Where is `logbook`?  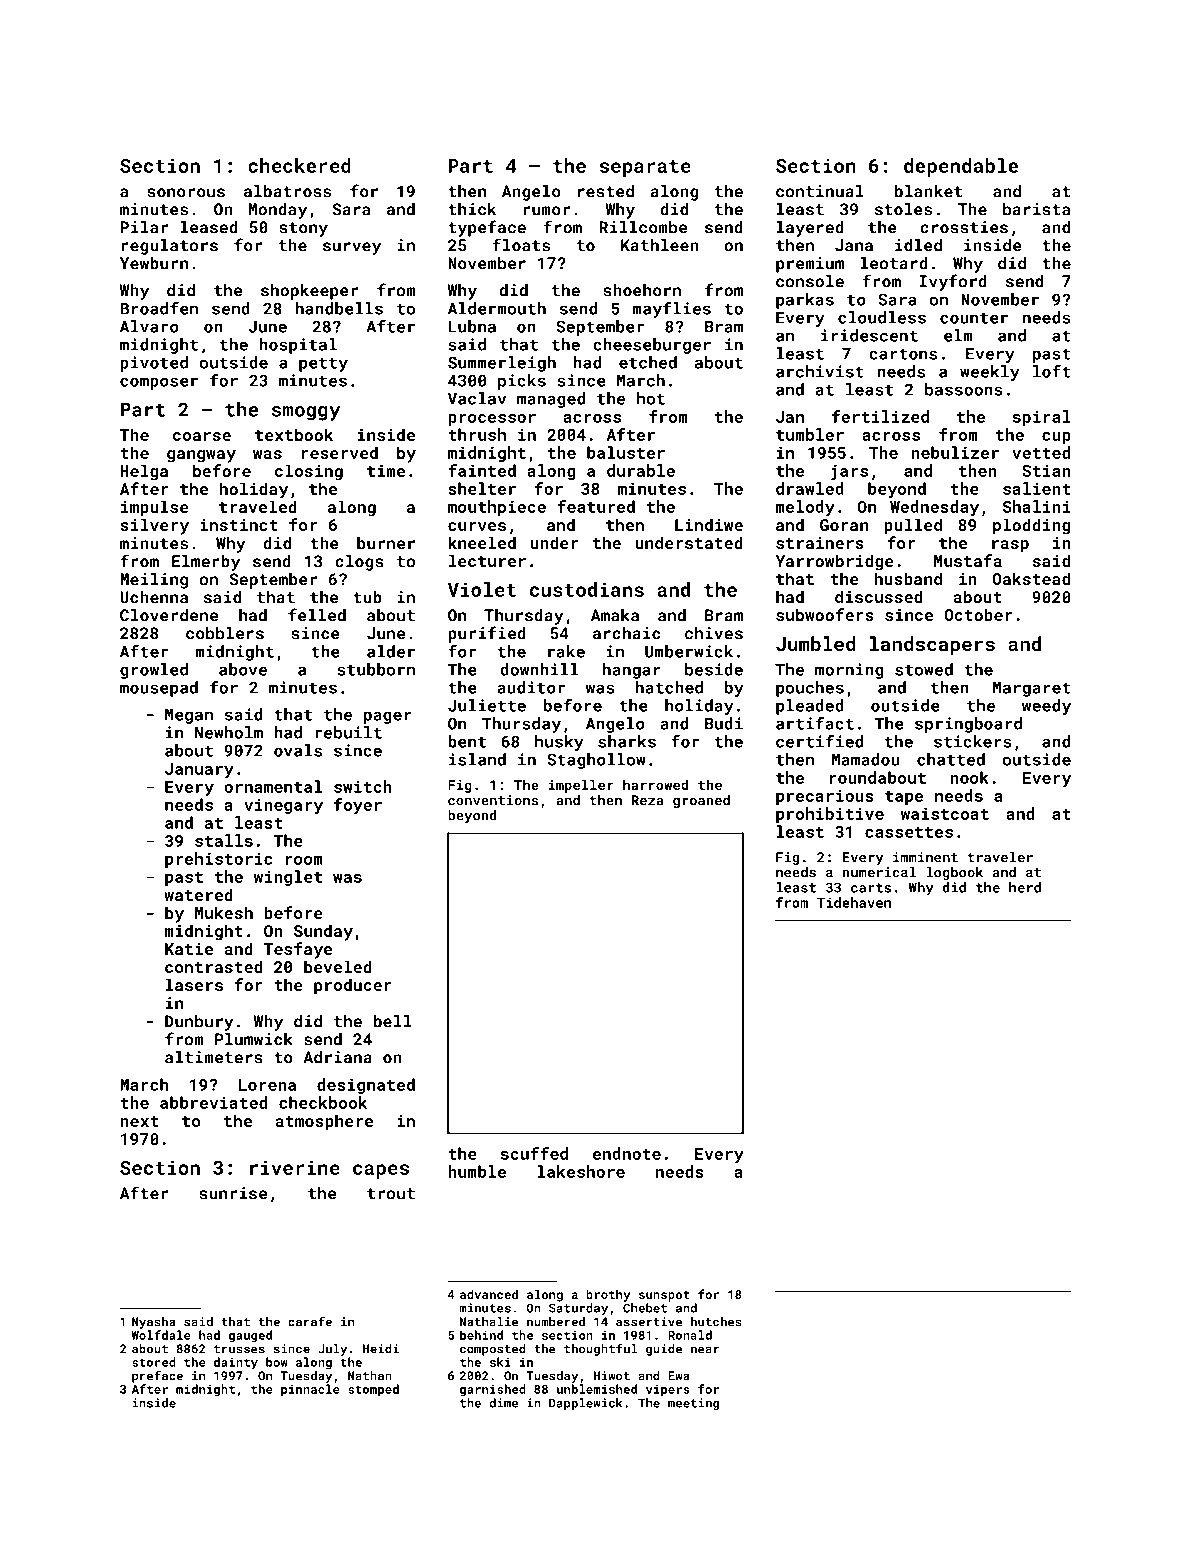
logbook is located at coordinates (954, 873).
